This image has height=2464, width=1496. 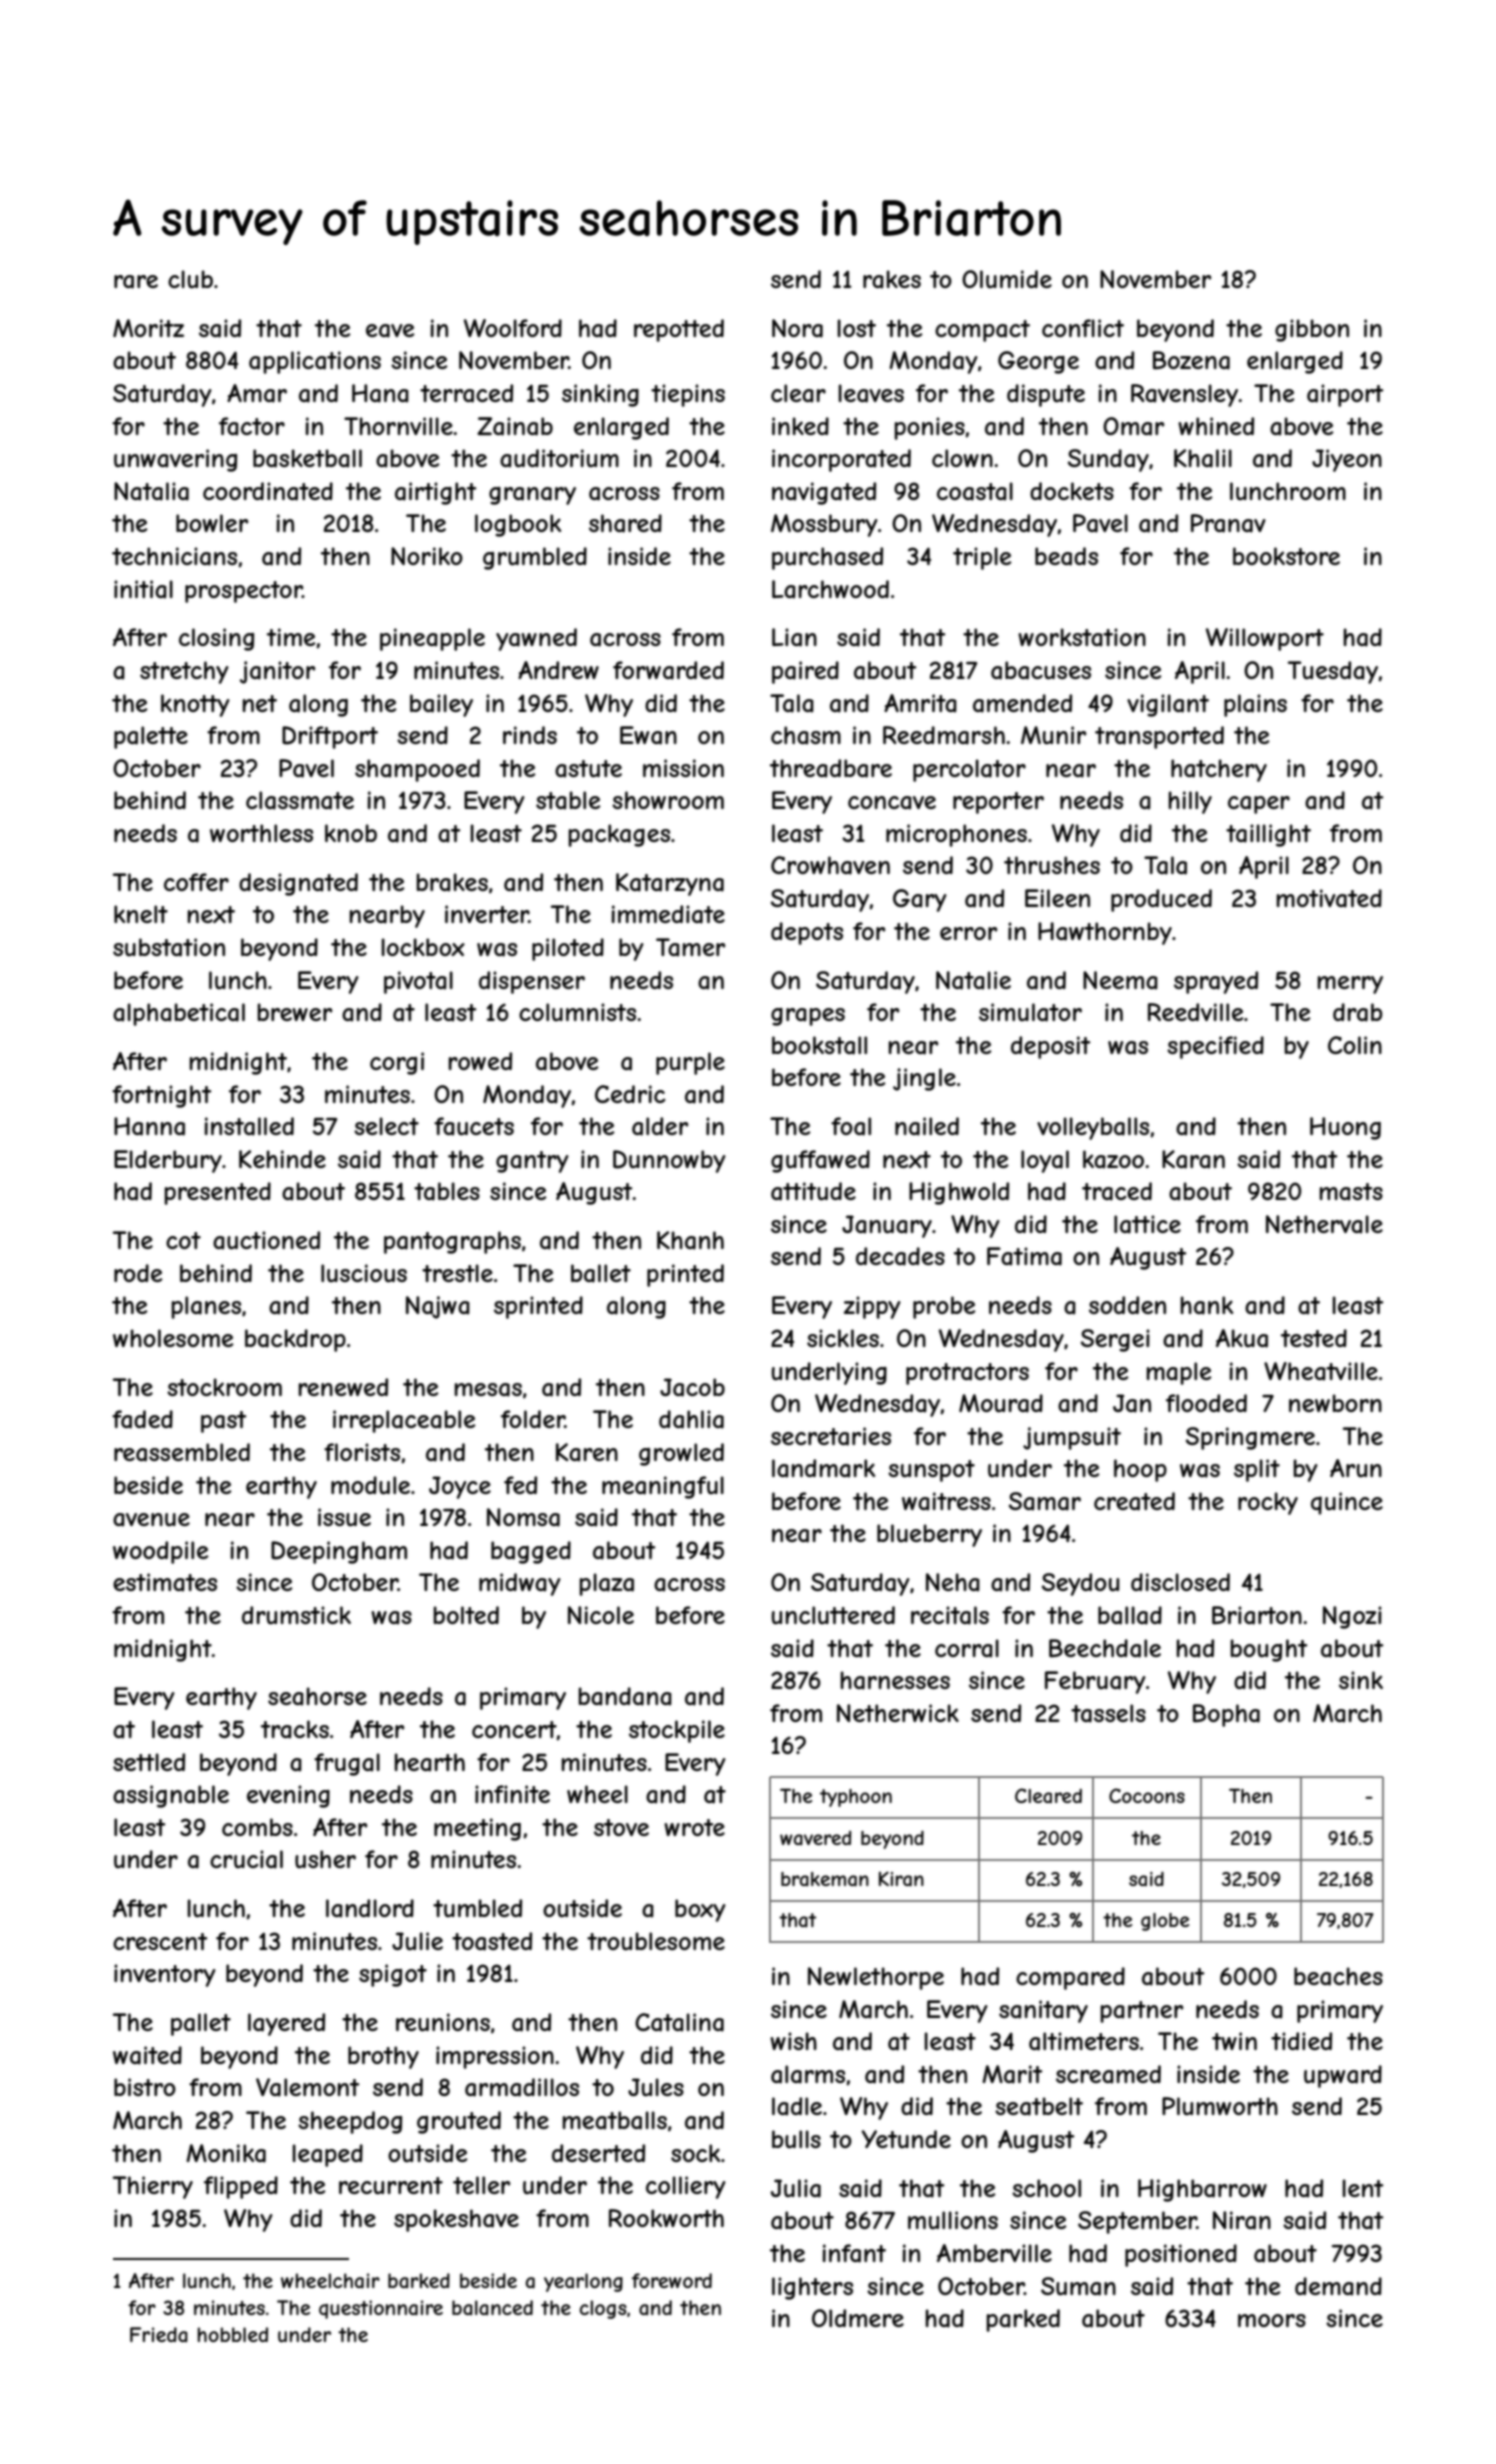 I want to click on ballad, so click(x=1130, y=1615).
